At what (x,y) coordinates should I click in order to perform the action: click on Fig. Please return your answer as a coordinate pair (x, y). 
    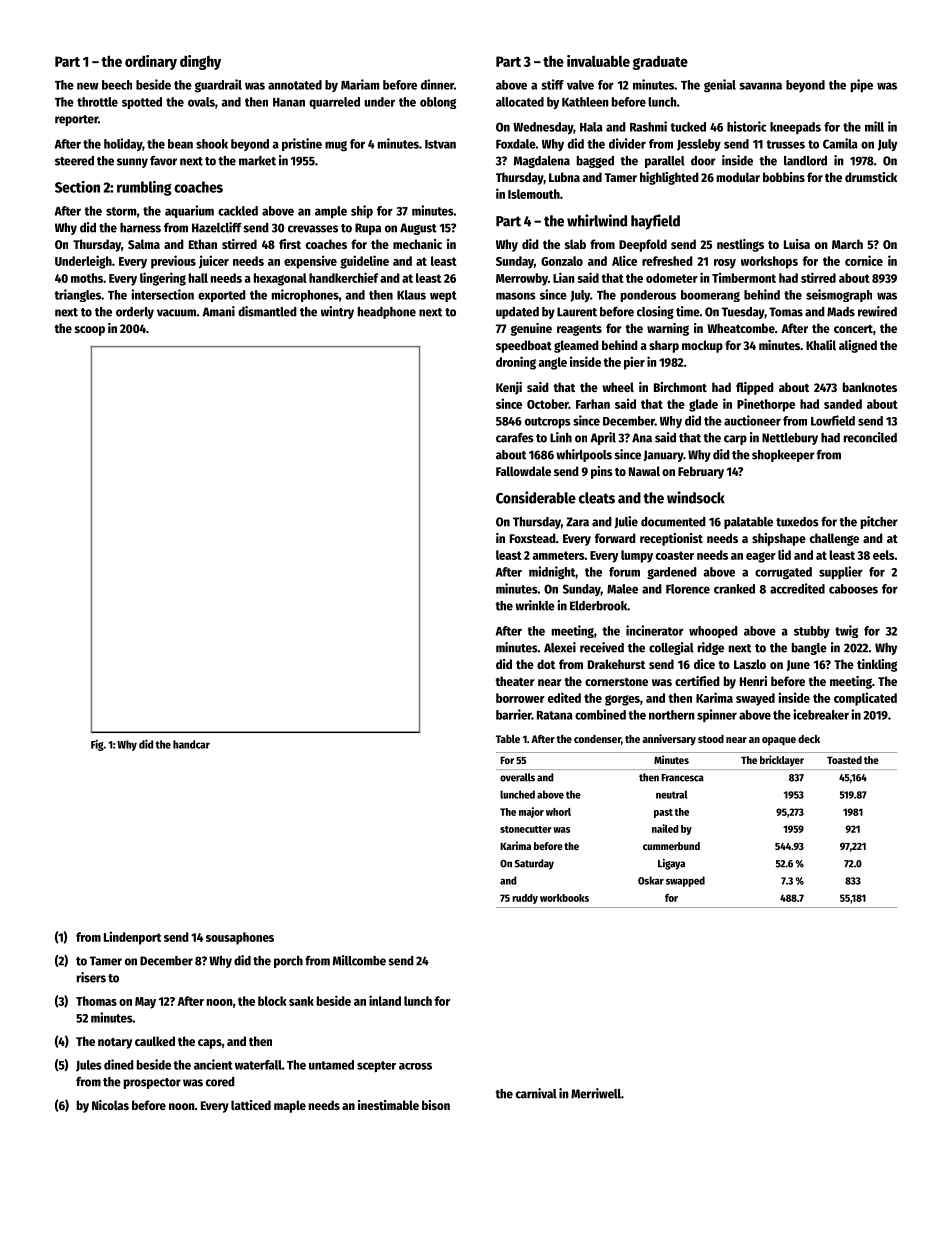
    Looking at the image, I should click on (97, 745).
